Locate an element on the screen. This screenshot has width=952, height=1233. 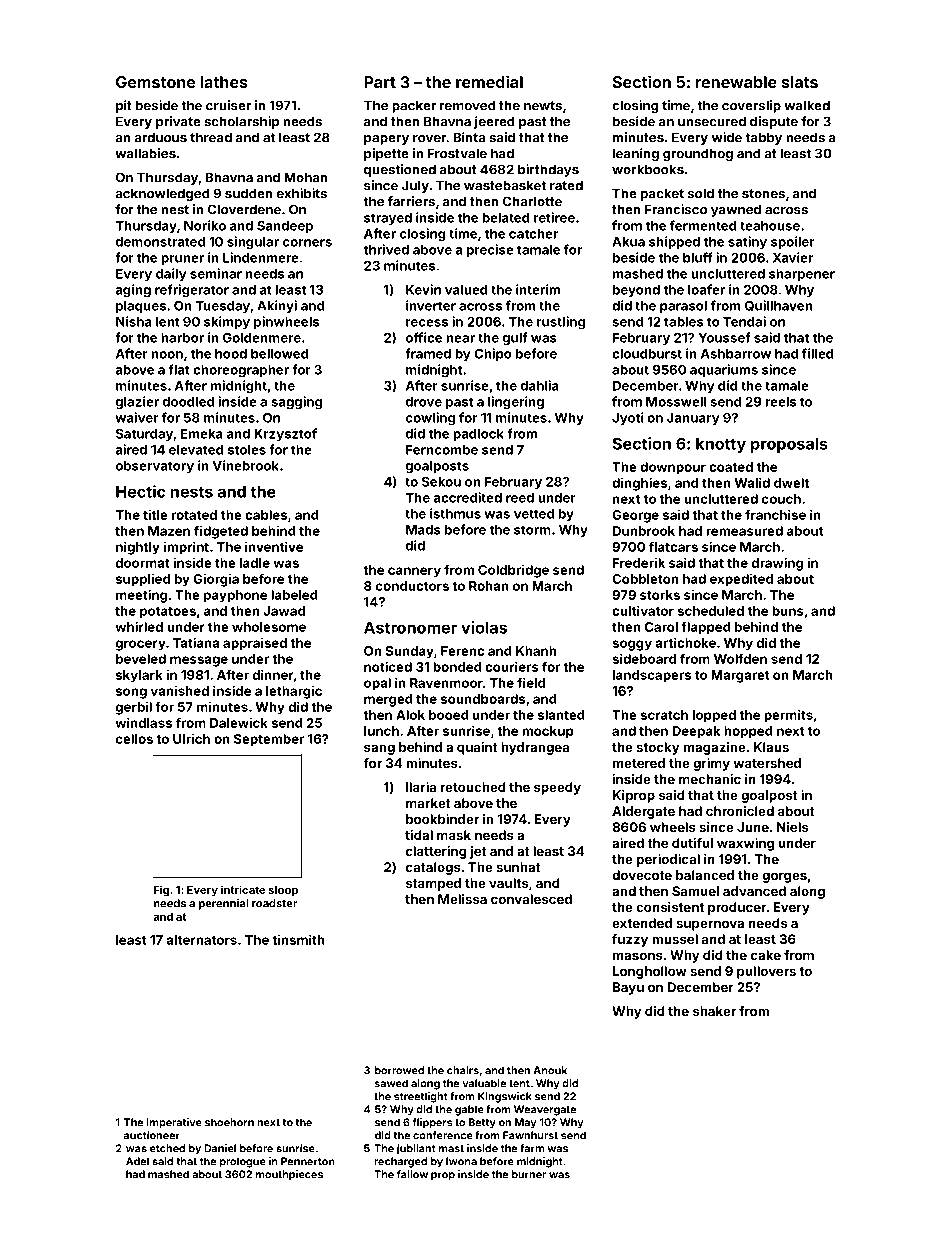
labeled is located at coordinates (294, 595).
